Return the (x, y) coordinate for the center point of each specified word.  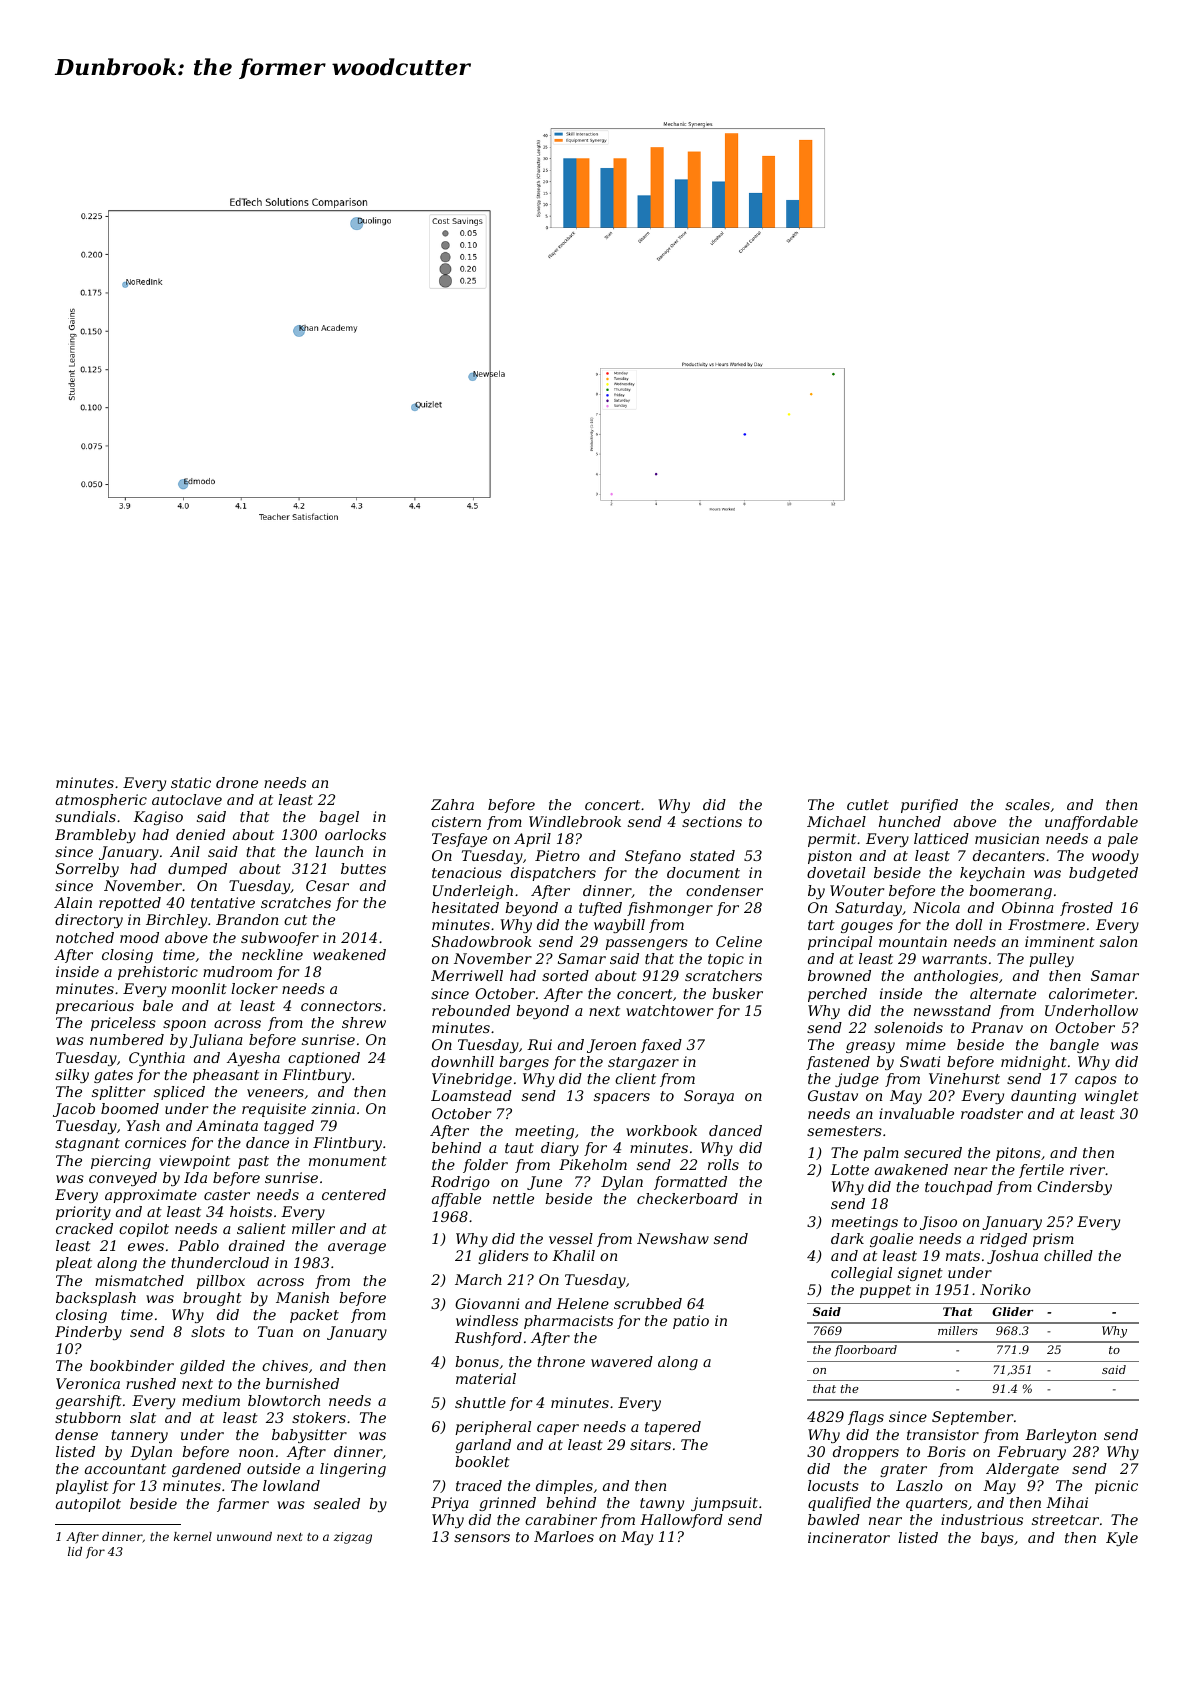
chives (285, 1365)
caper (558, 1429)
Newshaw (673, 1238)
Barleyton (1060, 1436)
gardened (206, 1470)
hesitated (465, 907)
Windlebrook (575, 821)
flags (866, 1418)
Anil (185, 851)
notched (85, 937)
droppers (866, 1453)
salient (261, 1228)
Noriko (1005, 1289)
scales (1027, 804)
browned (839, 975)
